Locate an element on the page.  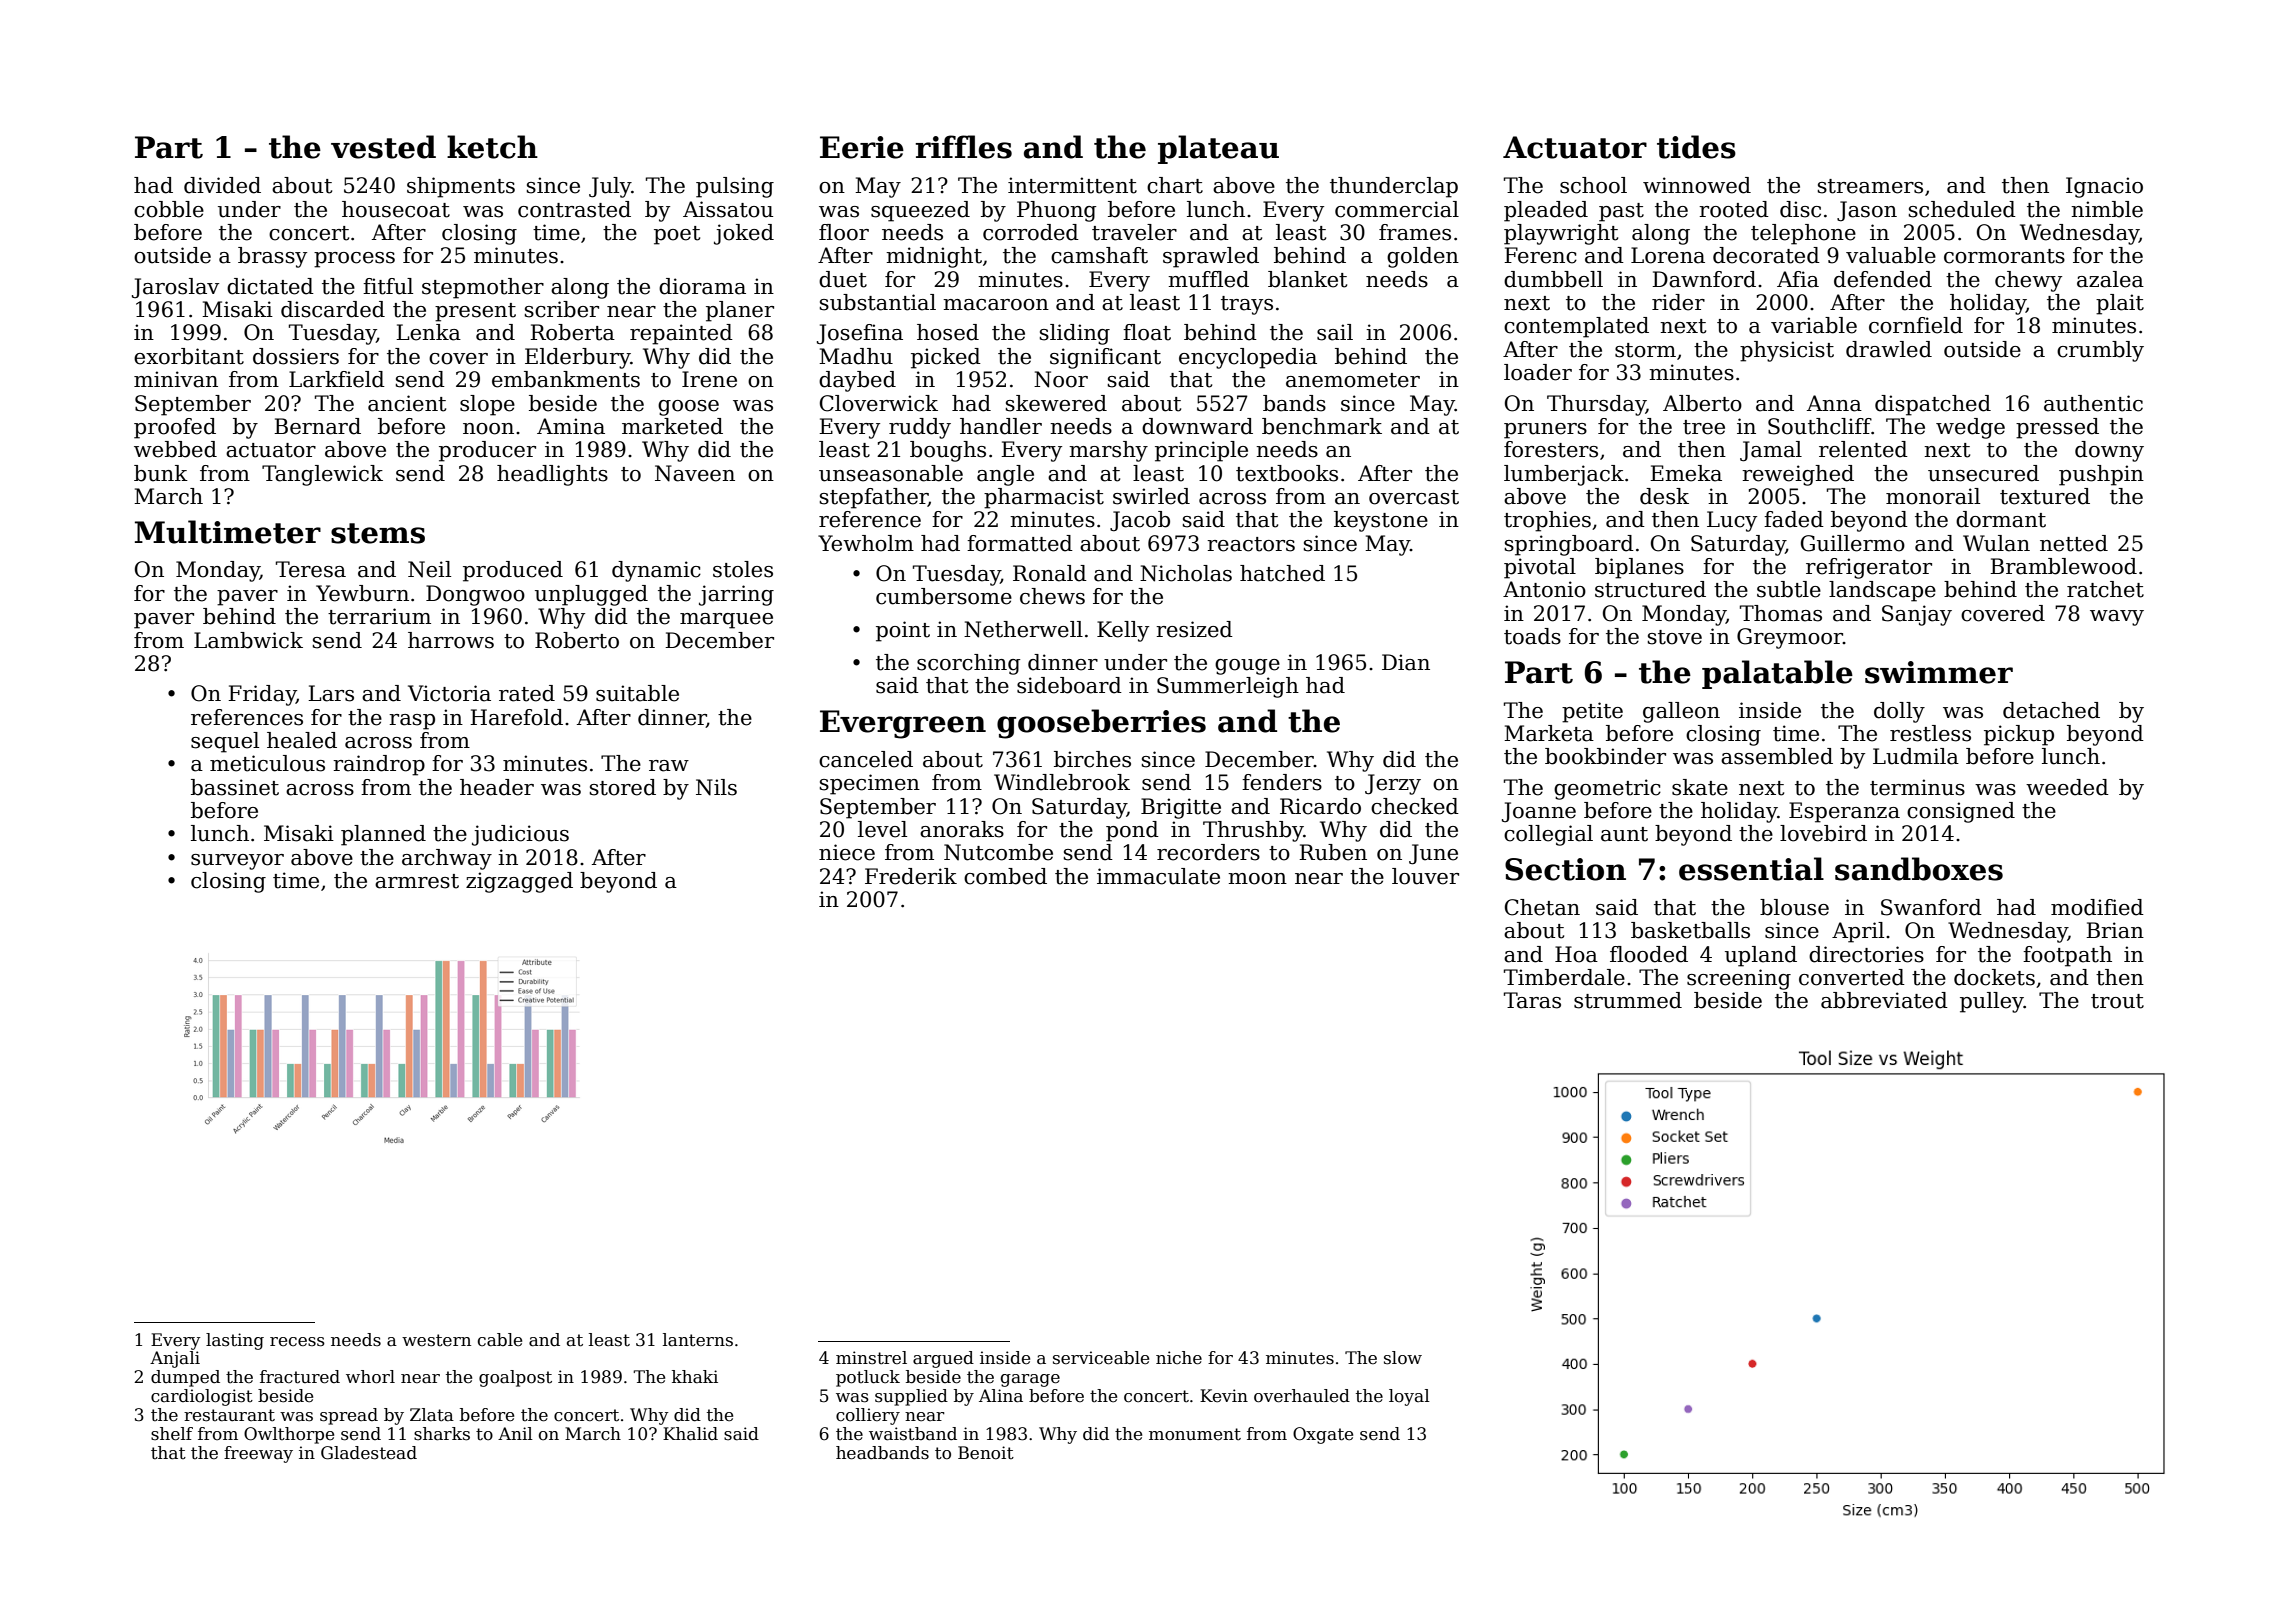
blouse is located at coordinates (1794, 907).
